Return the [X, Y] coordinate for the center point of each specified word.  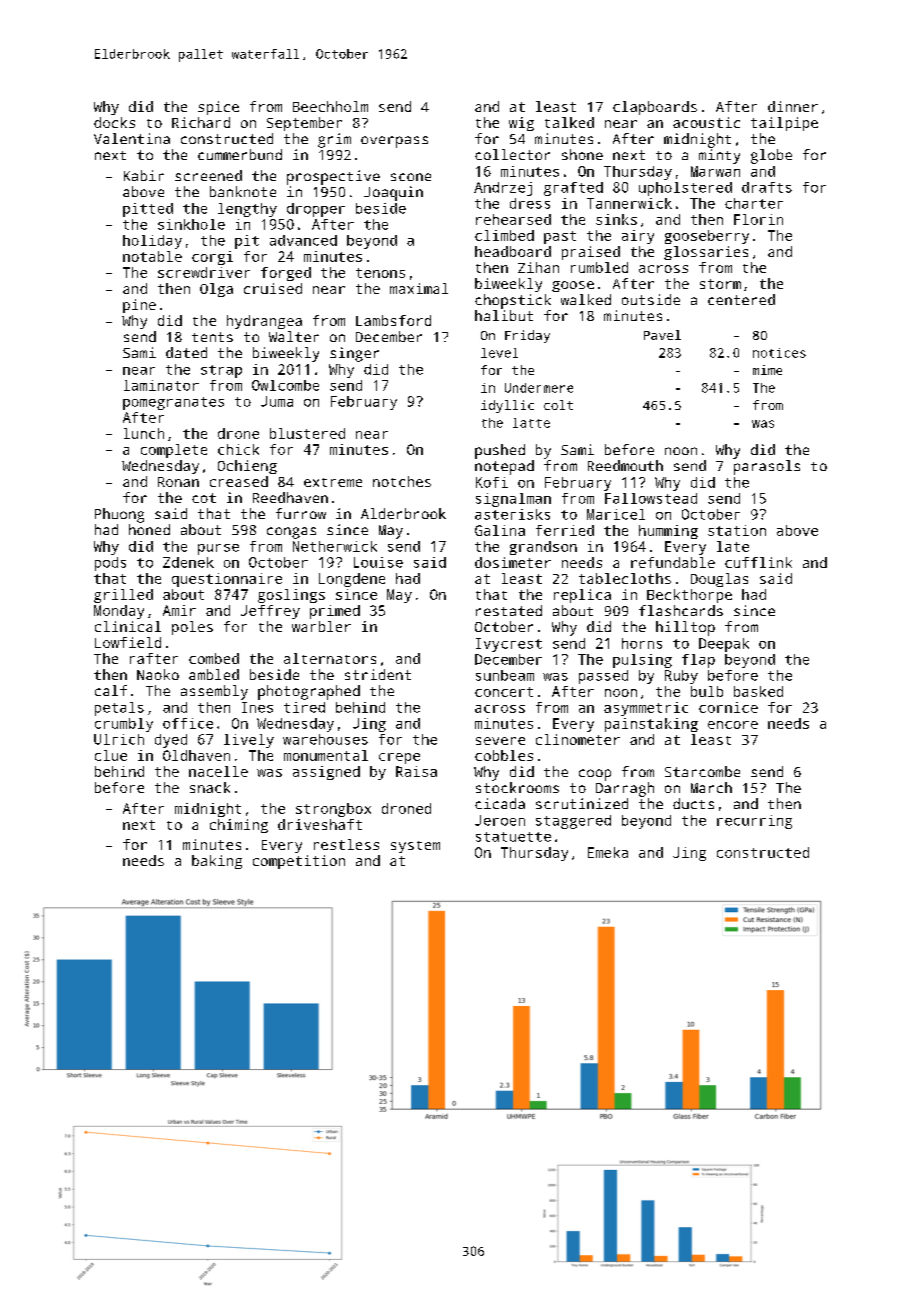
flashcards [681, 610]
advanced [303, 240]
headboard [513, 251]
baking [217, 862]
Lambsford [393, 320]
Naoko [158, 674]
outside [651, 299]
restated [509, 610]
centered [741, 299]
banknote [243, 191]
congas [291, 533]
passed [603, 677]
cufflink [758, 562]
